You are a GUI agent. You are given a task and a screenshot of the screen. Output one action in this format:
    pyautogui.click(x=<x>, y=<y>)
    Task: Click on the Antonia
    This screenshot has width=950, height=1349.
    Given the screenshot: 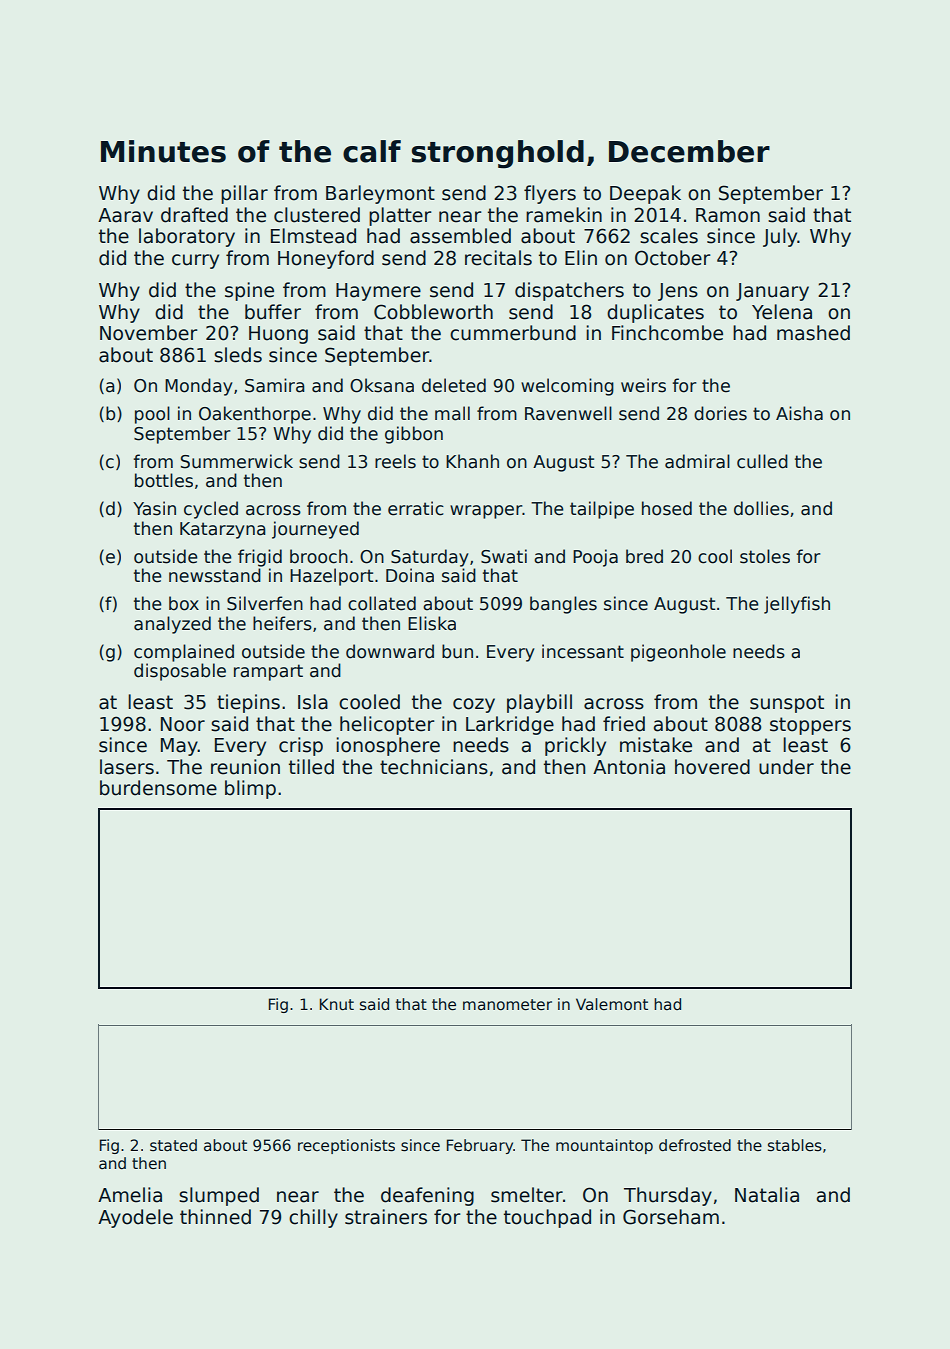 What is the action you would take?
    pyautogui.click(x=629, y=767)
